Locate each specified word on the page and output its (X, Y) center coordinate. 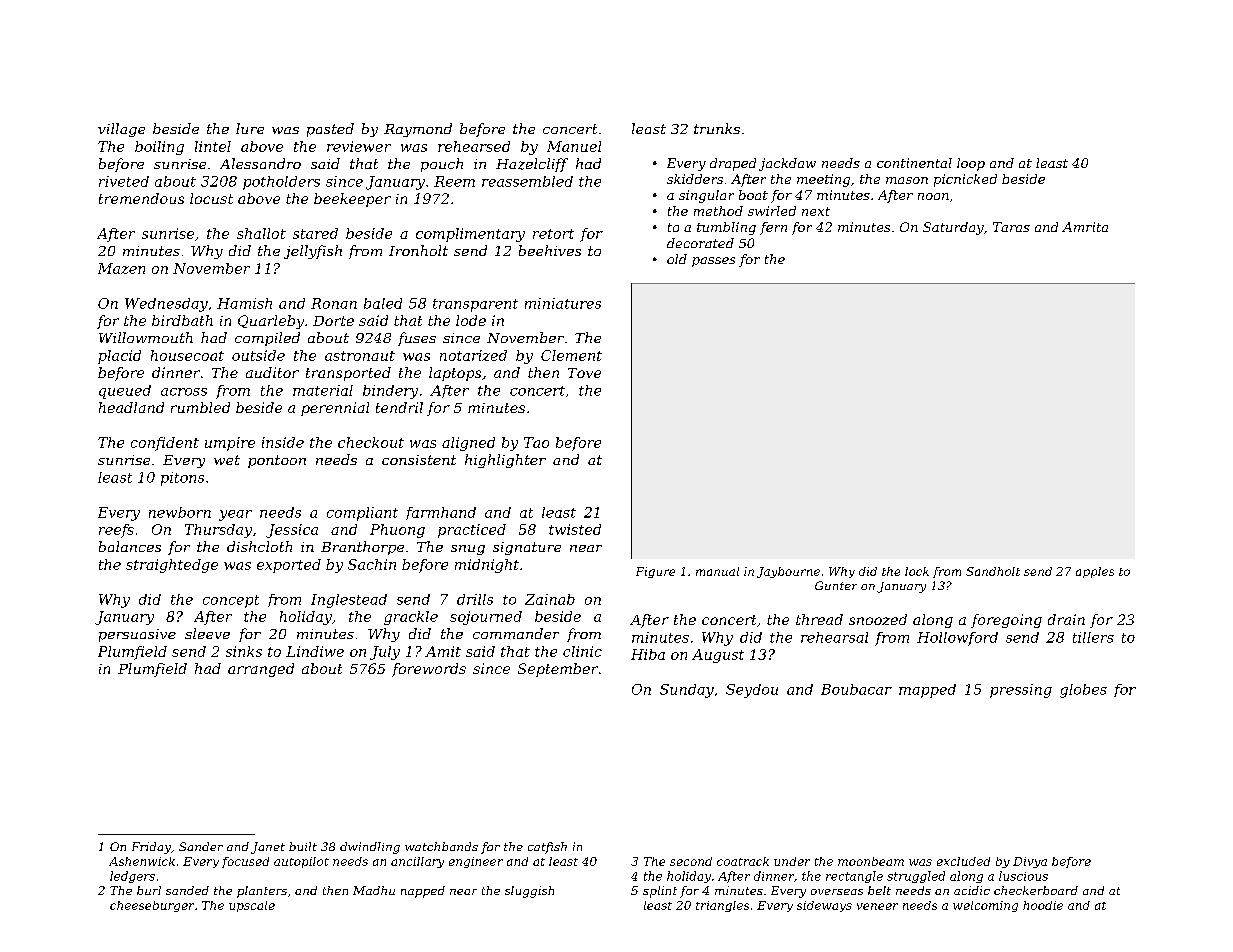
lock (917, 571)
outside (258, 355)
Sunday (687, 691)
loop (971, 164)
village (121, 130)
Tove (584, 373)
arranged (261, 670)
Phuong (397, 531)
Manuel (574, 146)
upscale (252, 906)
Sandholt (993, 571)
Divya (1030, 862)
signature (527, 548)
